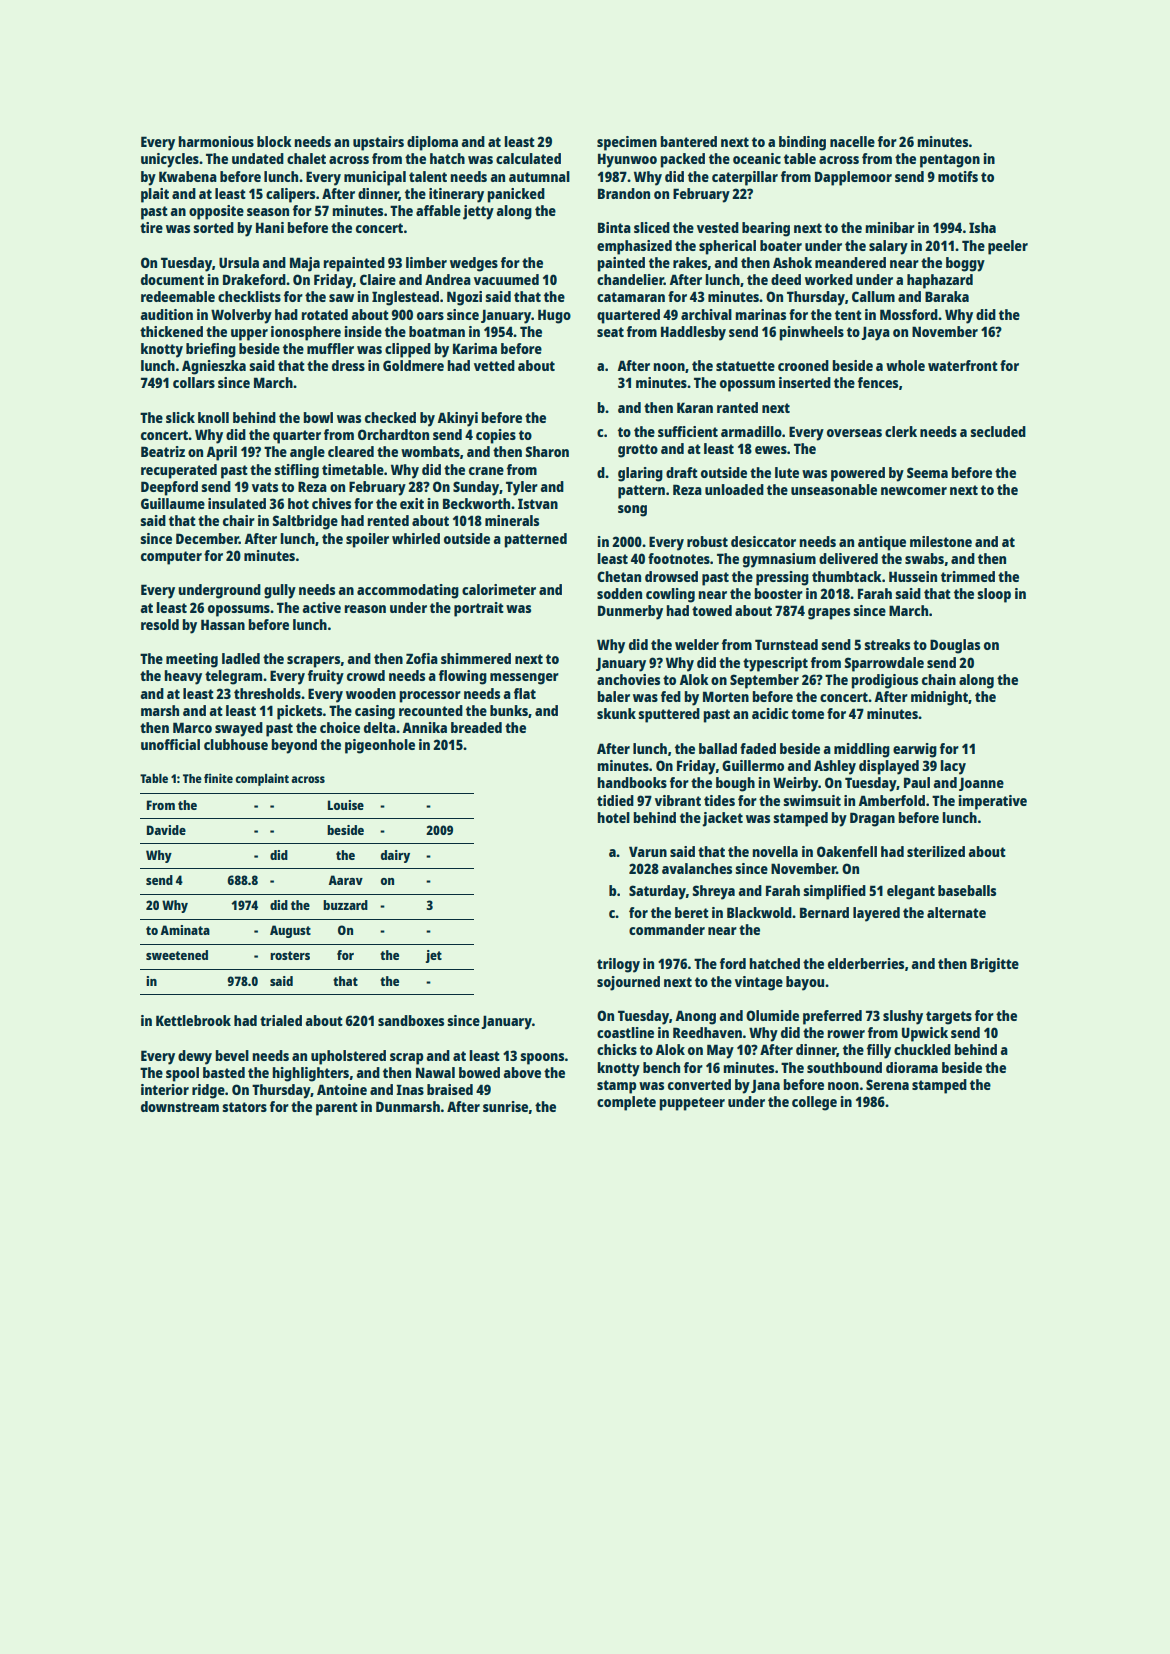 The image size is (1170, 1654). I want to click on audition, so click(166, 314).
